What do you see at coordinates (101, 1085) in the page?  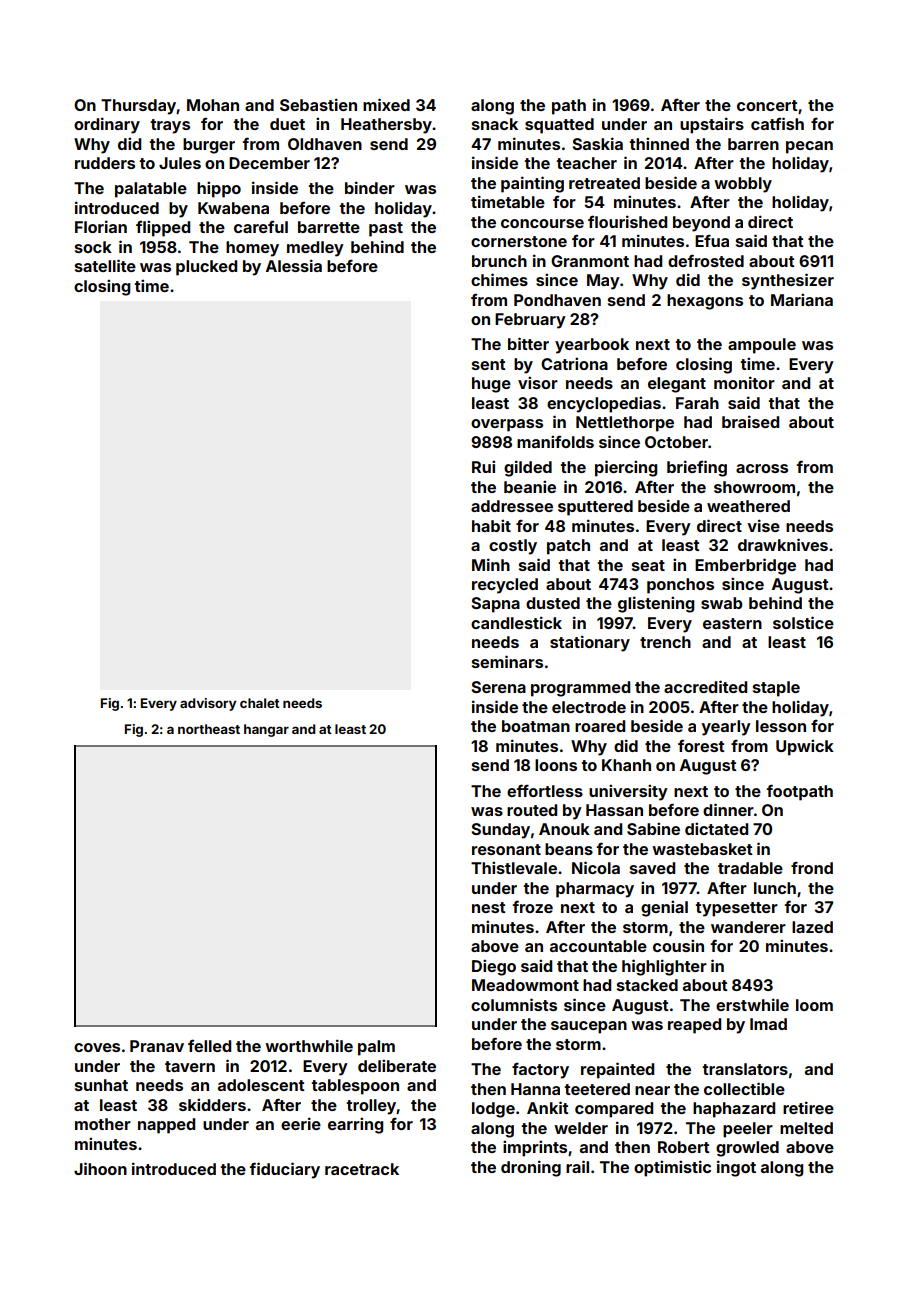 I see `sunhat` at bounding box center [101, 1085].
